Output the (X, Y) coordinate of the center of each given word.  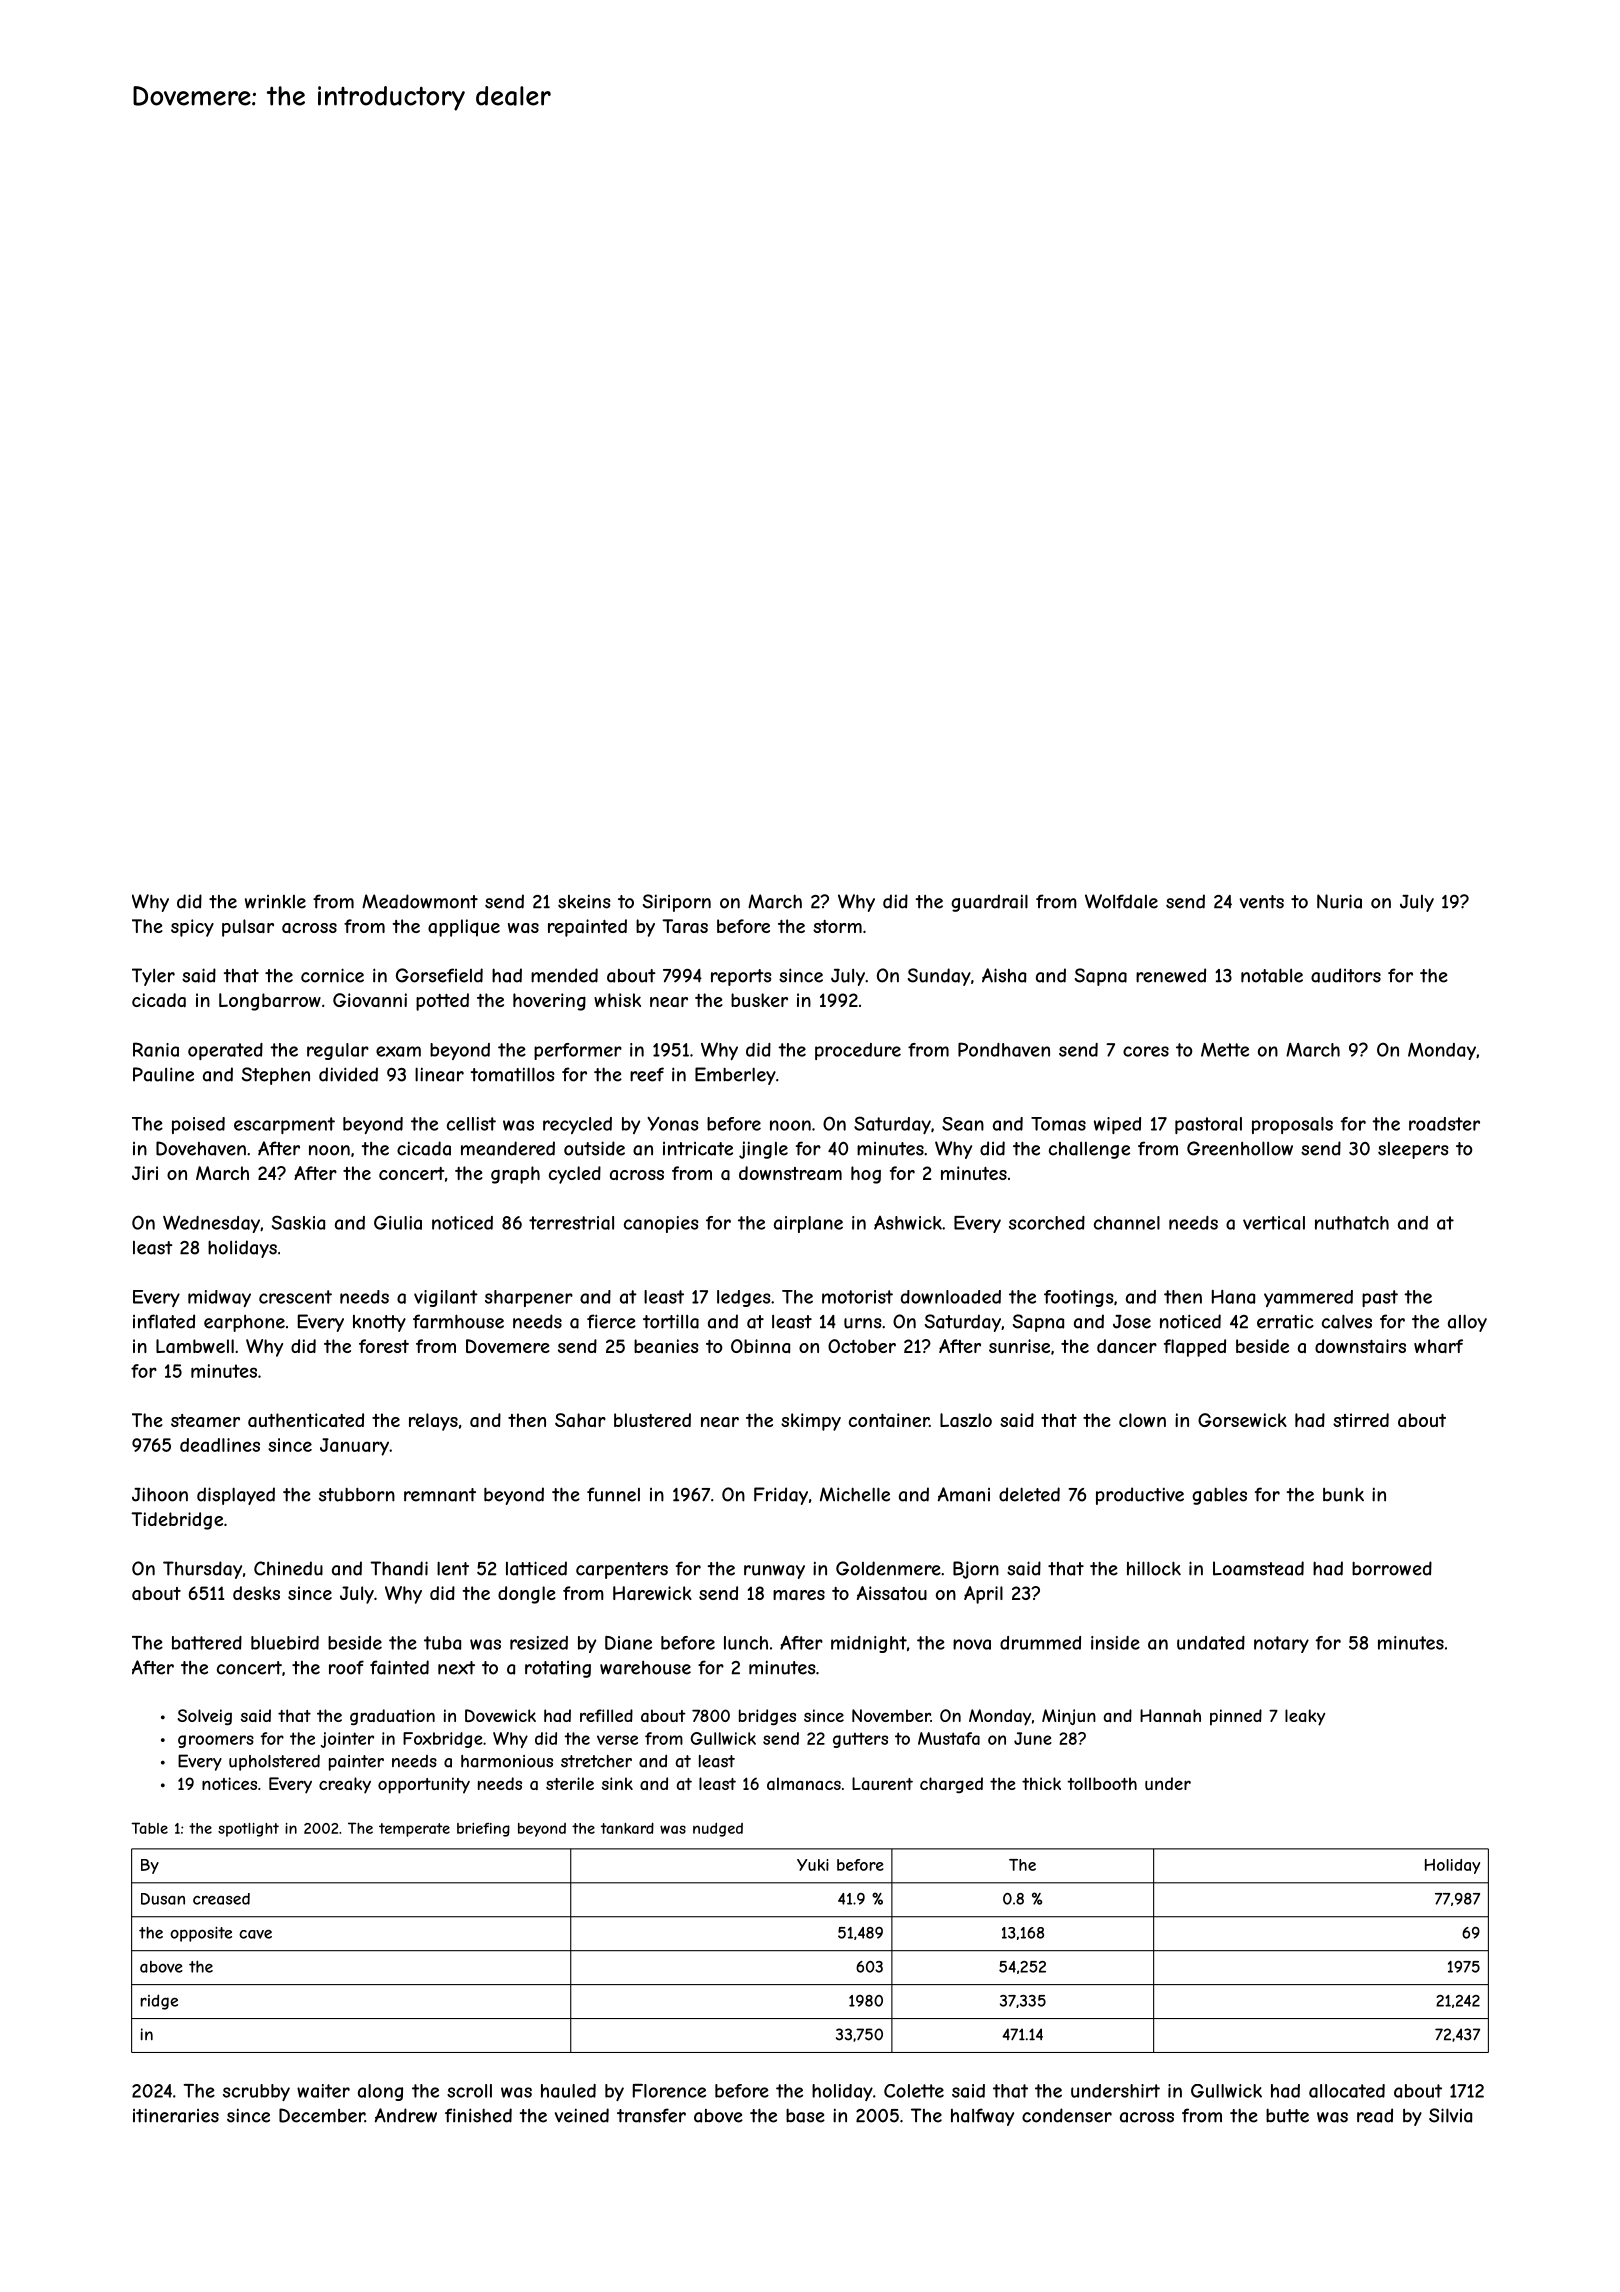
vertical (1274, 1223)
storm (837, 926)
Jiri (145, 1173)
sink (617, 1783)
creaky (345, 1785)
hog (866, 1175)
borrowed (1392, 1568)
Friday (781, 1496)
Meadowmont (420, 901)
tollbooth (1102, 1783)
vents (1262, 902)
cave (255, 1934)
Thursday (202, 1570)
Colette (914, 2091)
